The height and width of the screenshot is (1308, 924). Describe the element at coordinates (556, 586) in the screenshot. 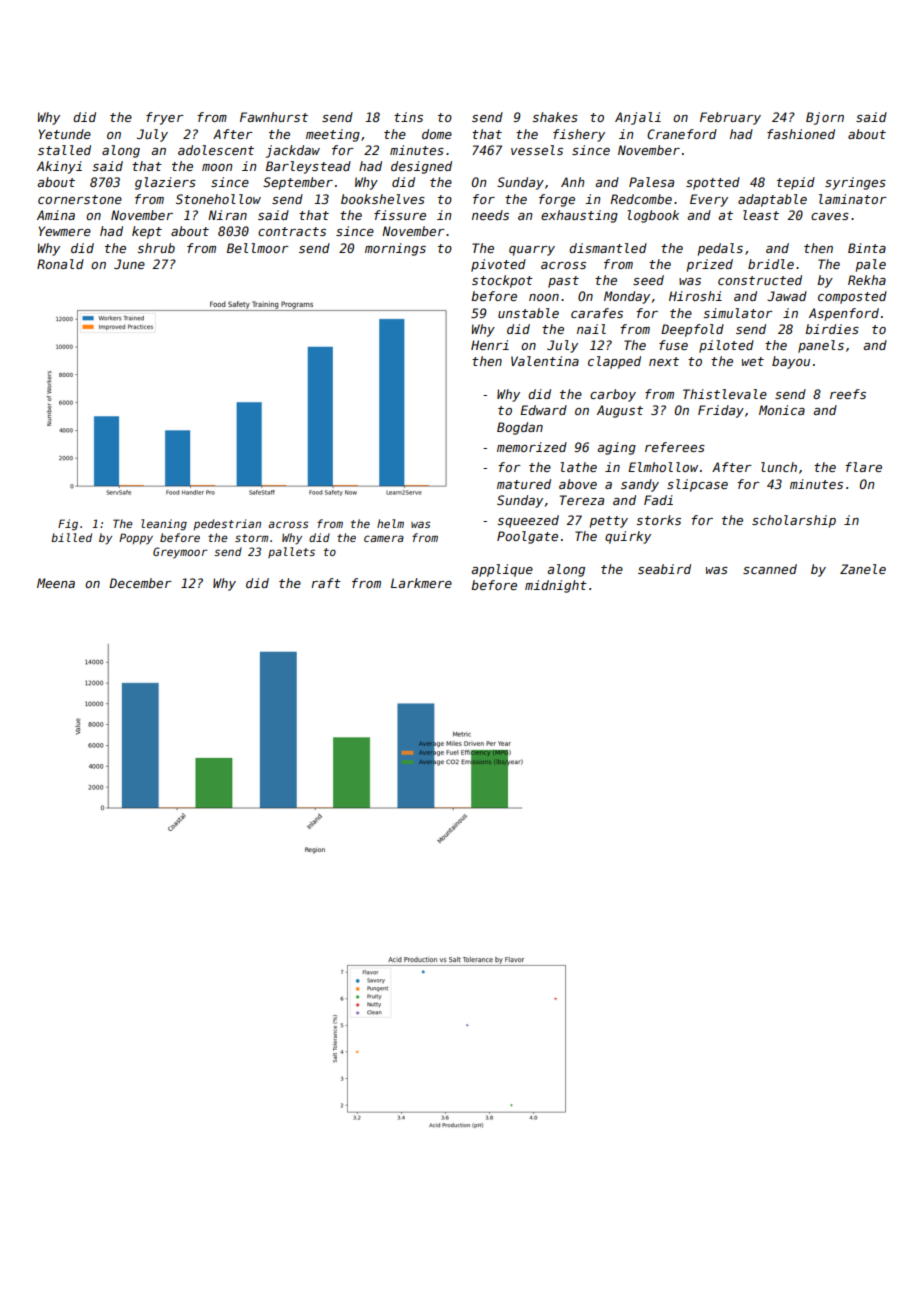

I see `midnight` at that location.
